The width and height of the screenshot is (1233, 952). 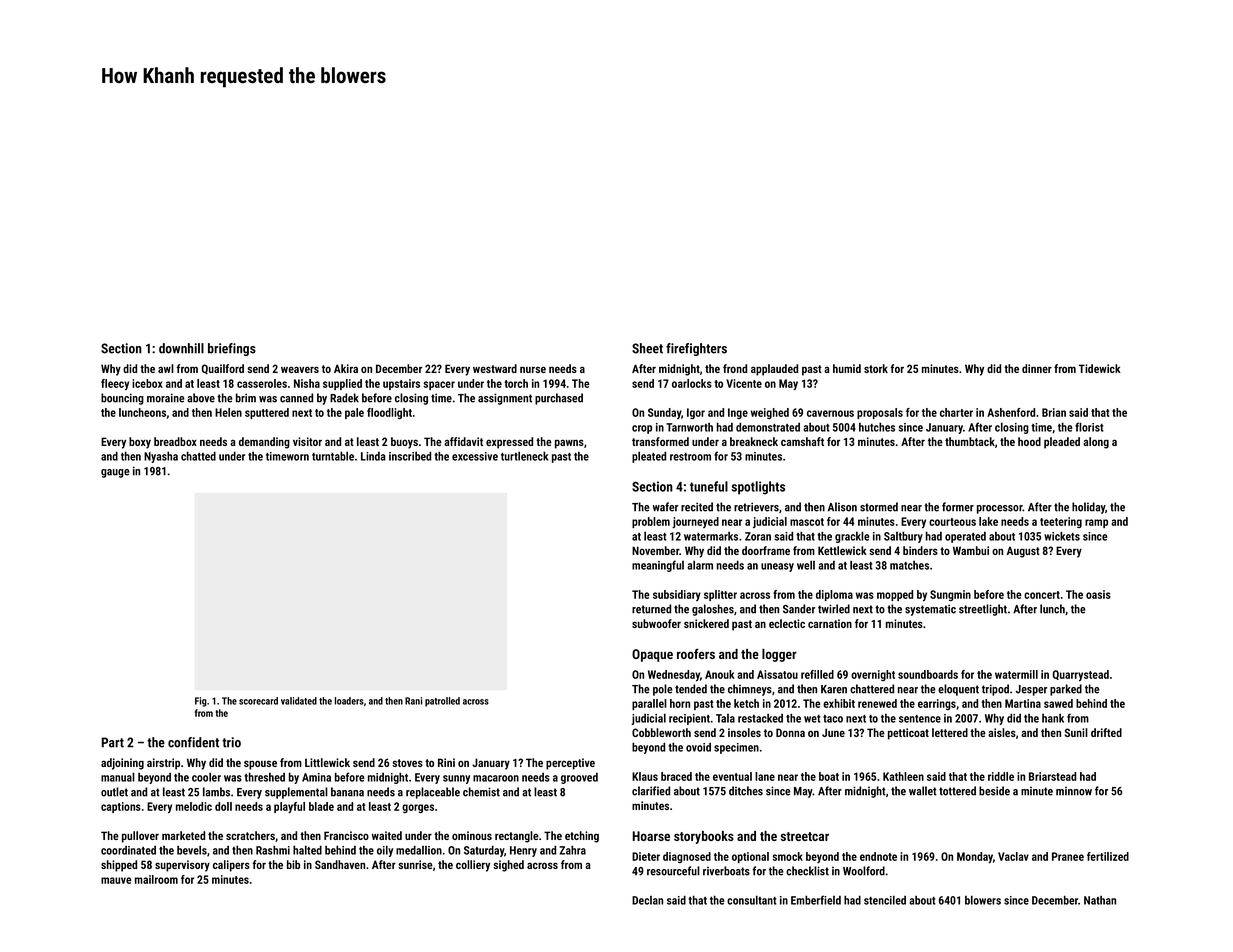 I want to click on Sheet, so click(x=647, y=348).
